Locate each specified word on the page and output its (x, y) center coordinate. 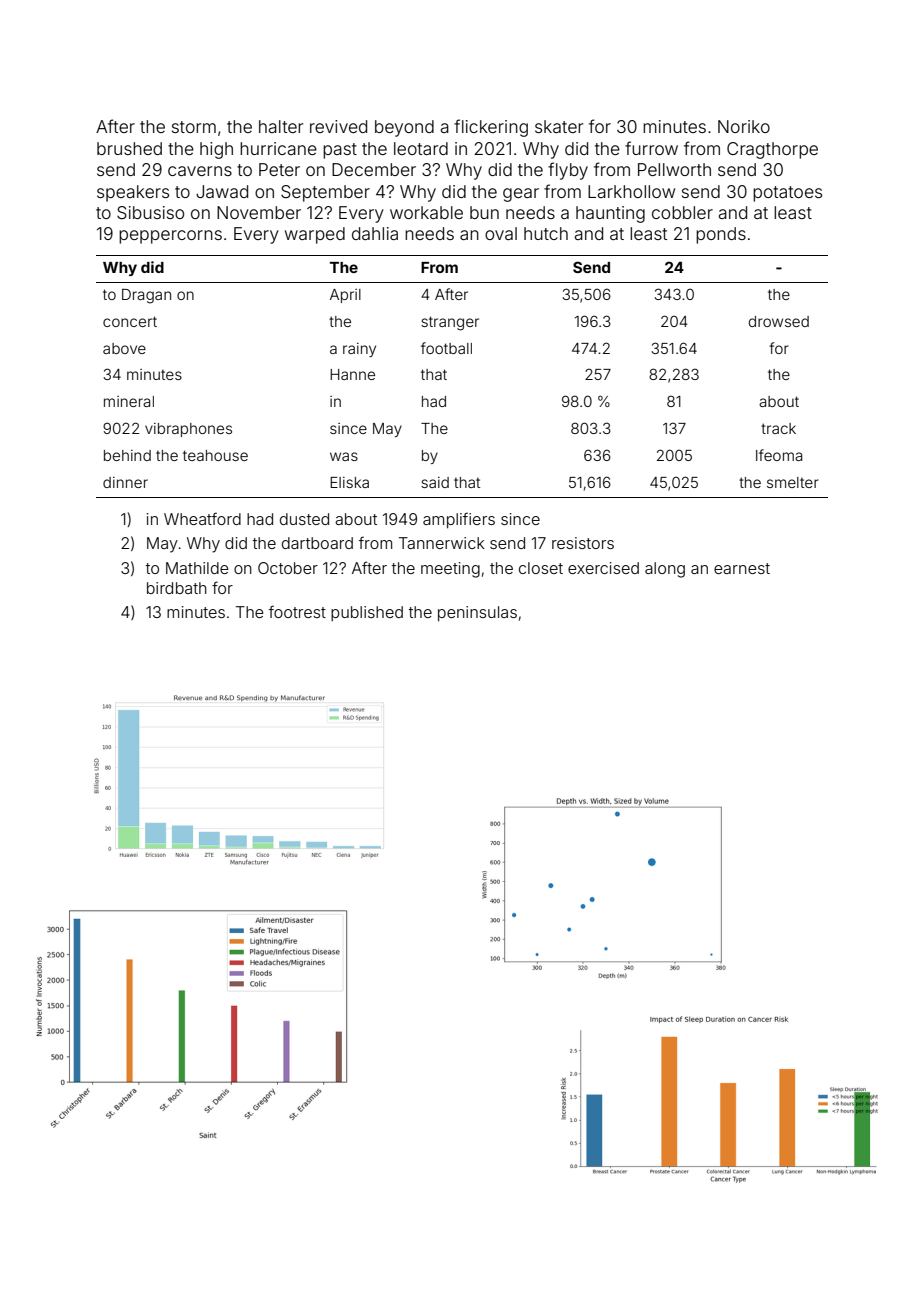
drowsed (779, 321)
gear (521, 195)
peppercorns (170, 237)
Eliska (349, 482)
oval (501, 233)
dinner (125, 482)
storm (194, 127)
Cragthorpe (772, 150)
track (778, 428)
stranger (450, 323)
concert (130, 321)
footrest (297, 611)
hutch (546, 233)
